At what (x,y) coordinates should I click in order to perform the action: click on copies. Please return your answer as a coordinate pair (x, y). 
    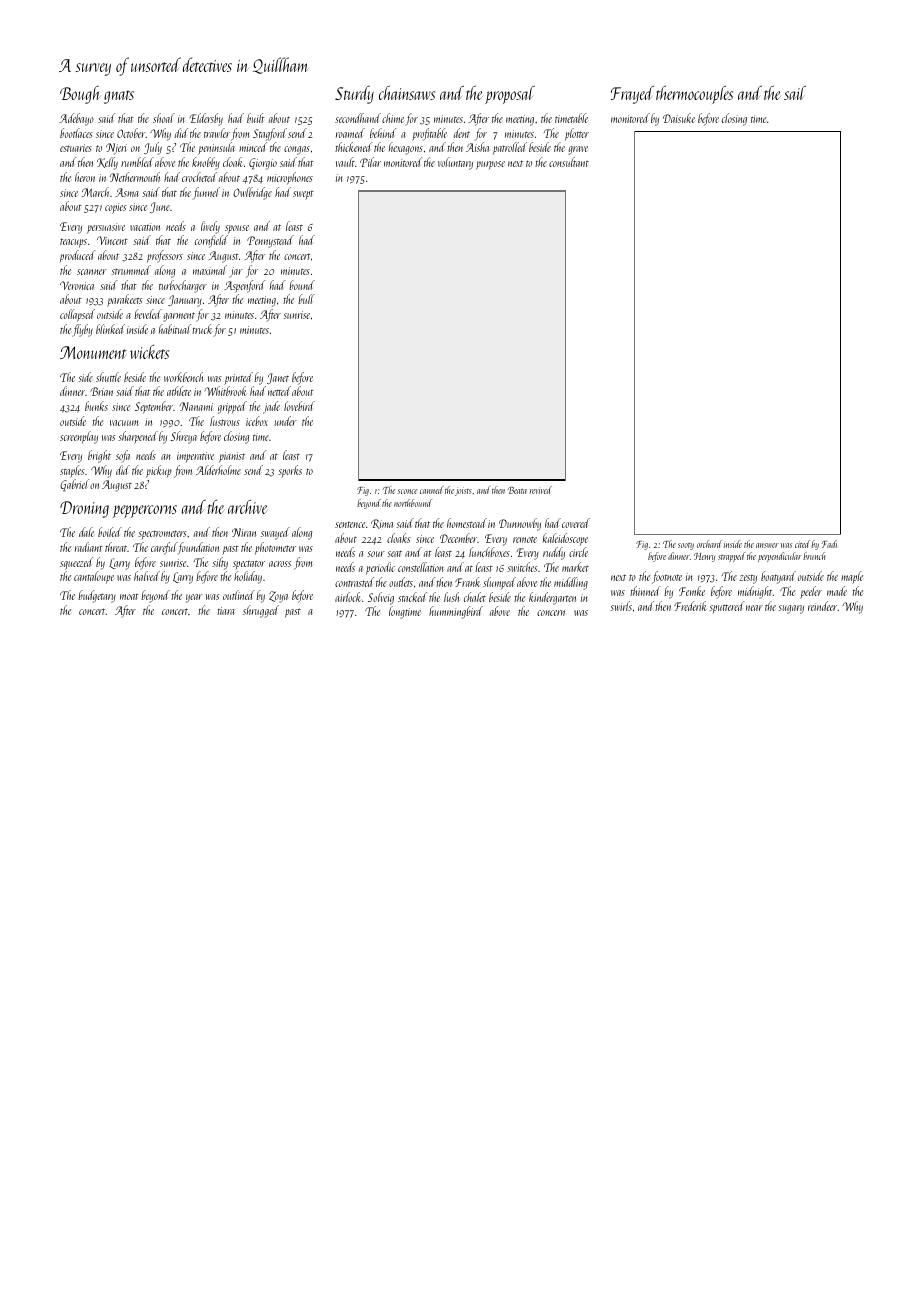
    Looking at the image, I should click on (115, 208).
